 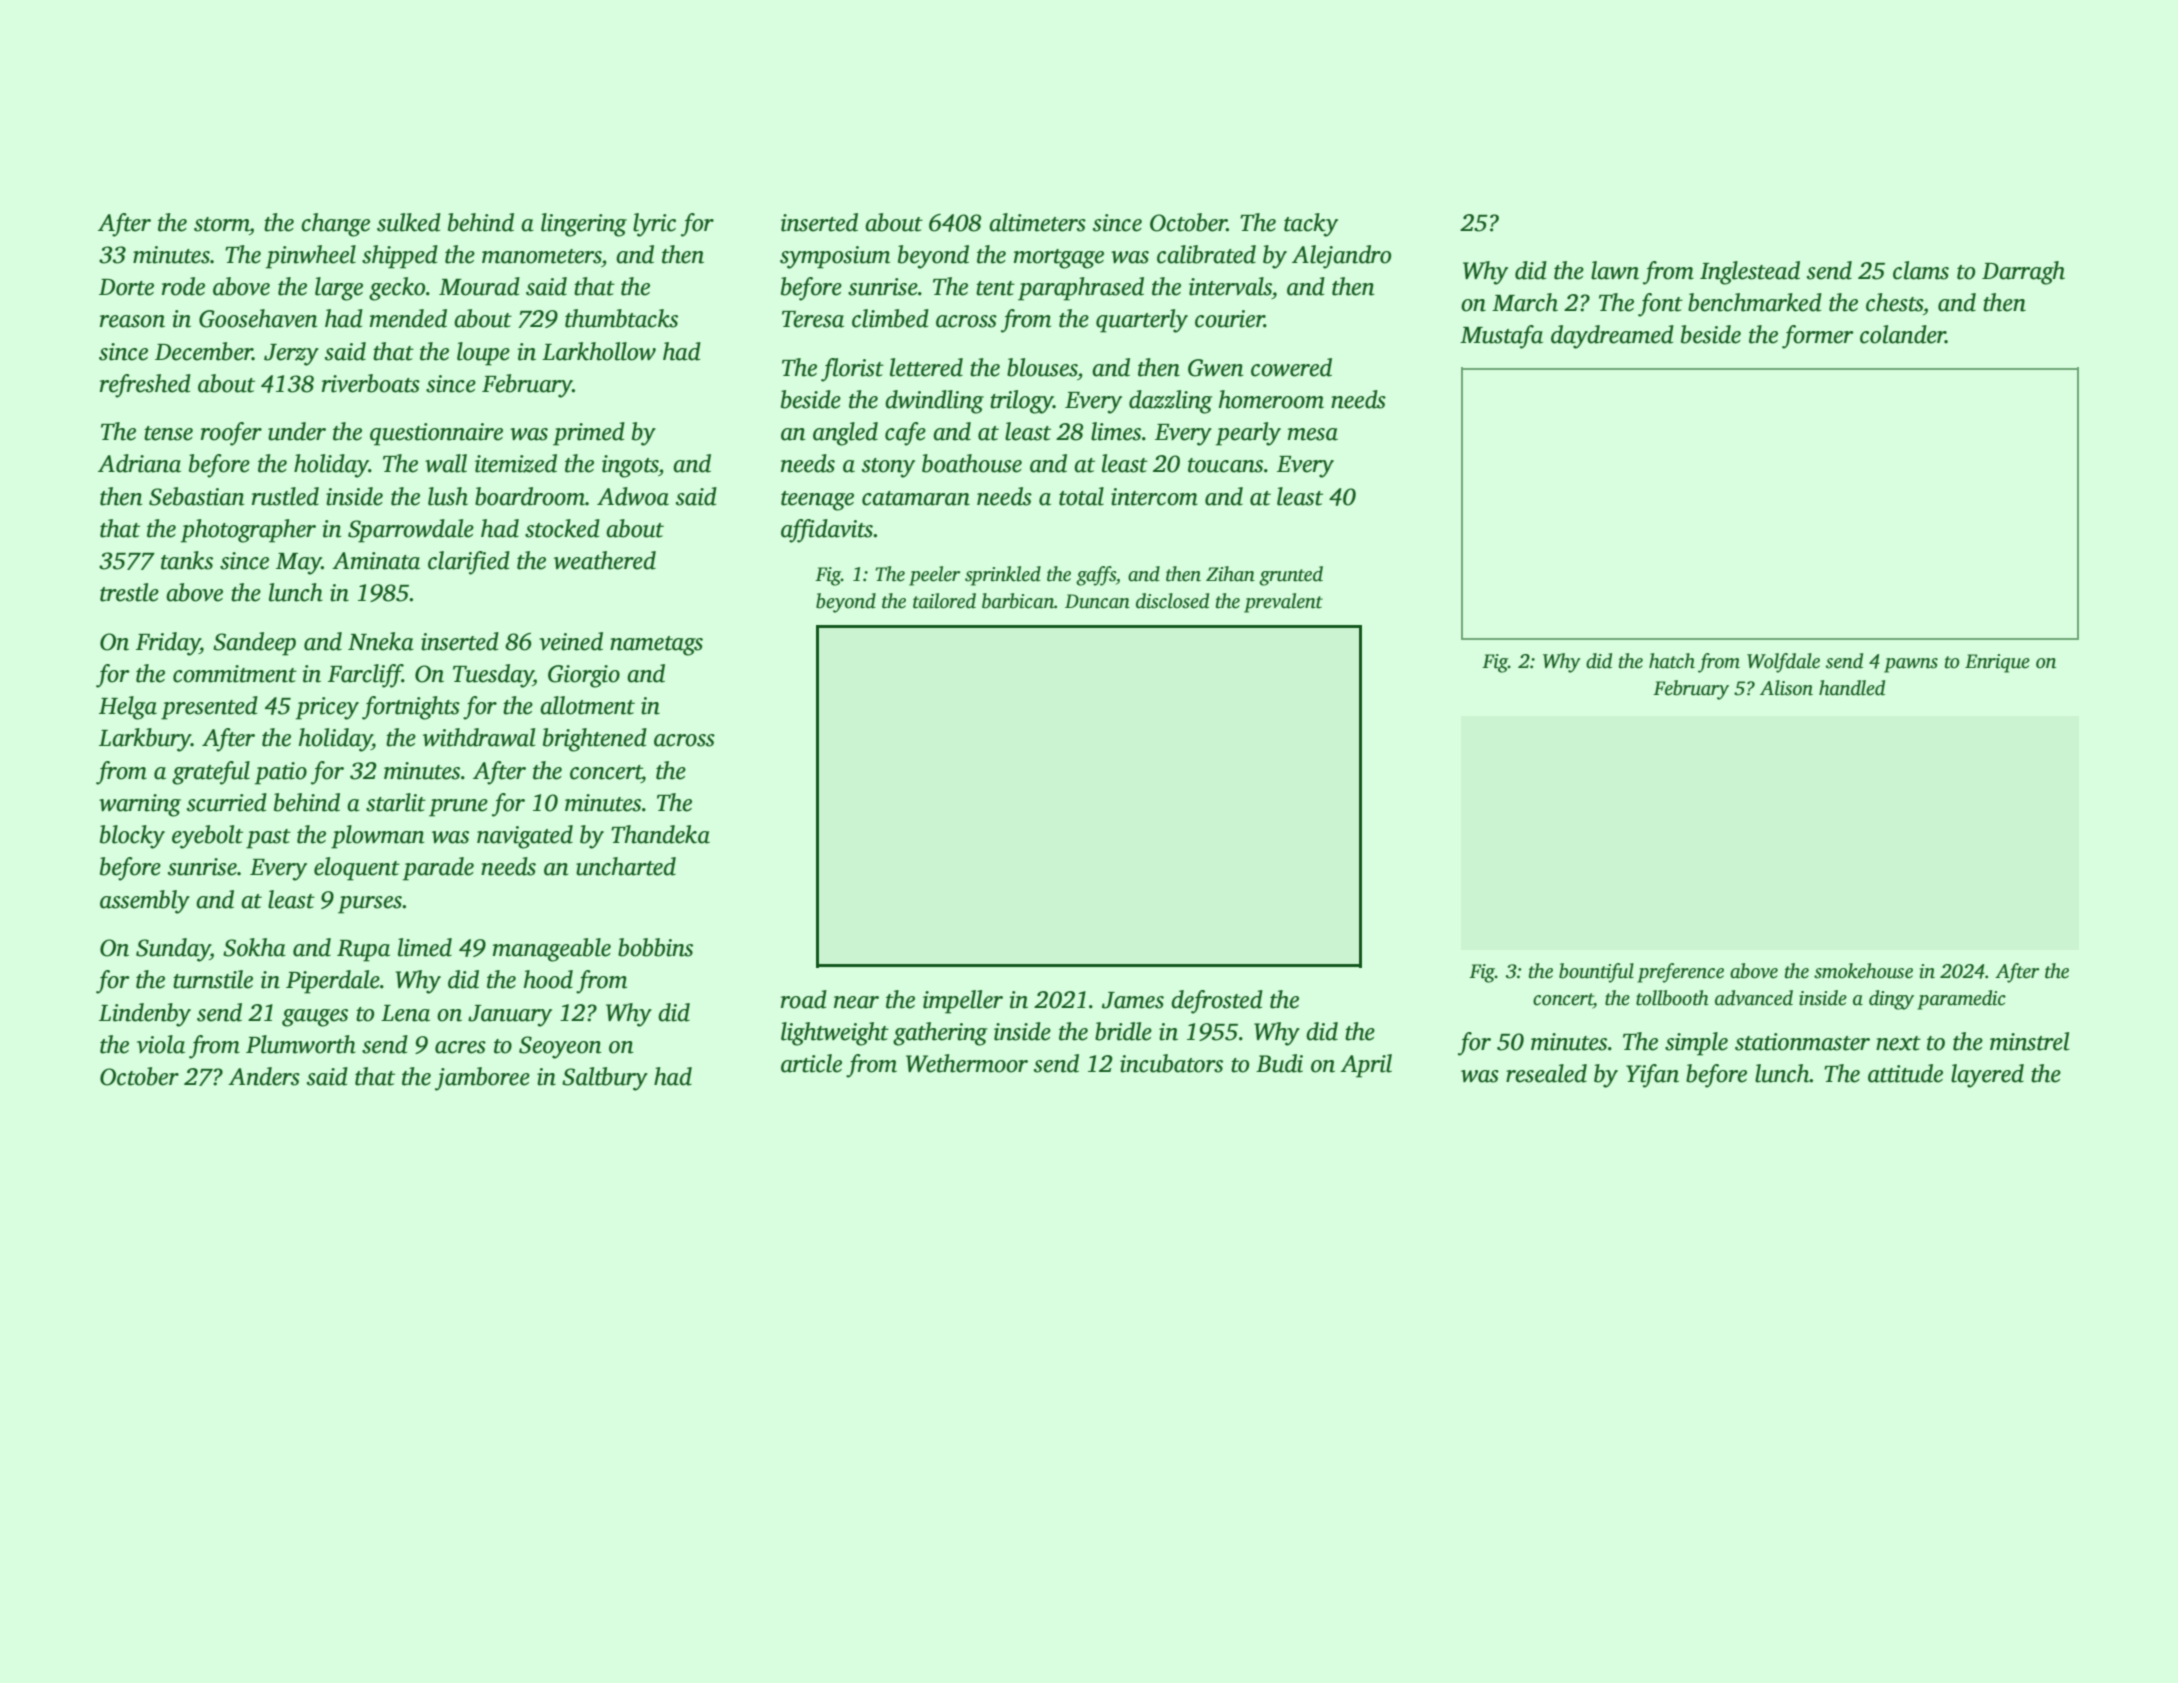 I want to click on Saltbury, so click(x=605, y=1079).
